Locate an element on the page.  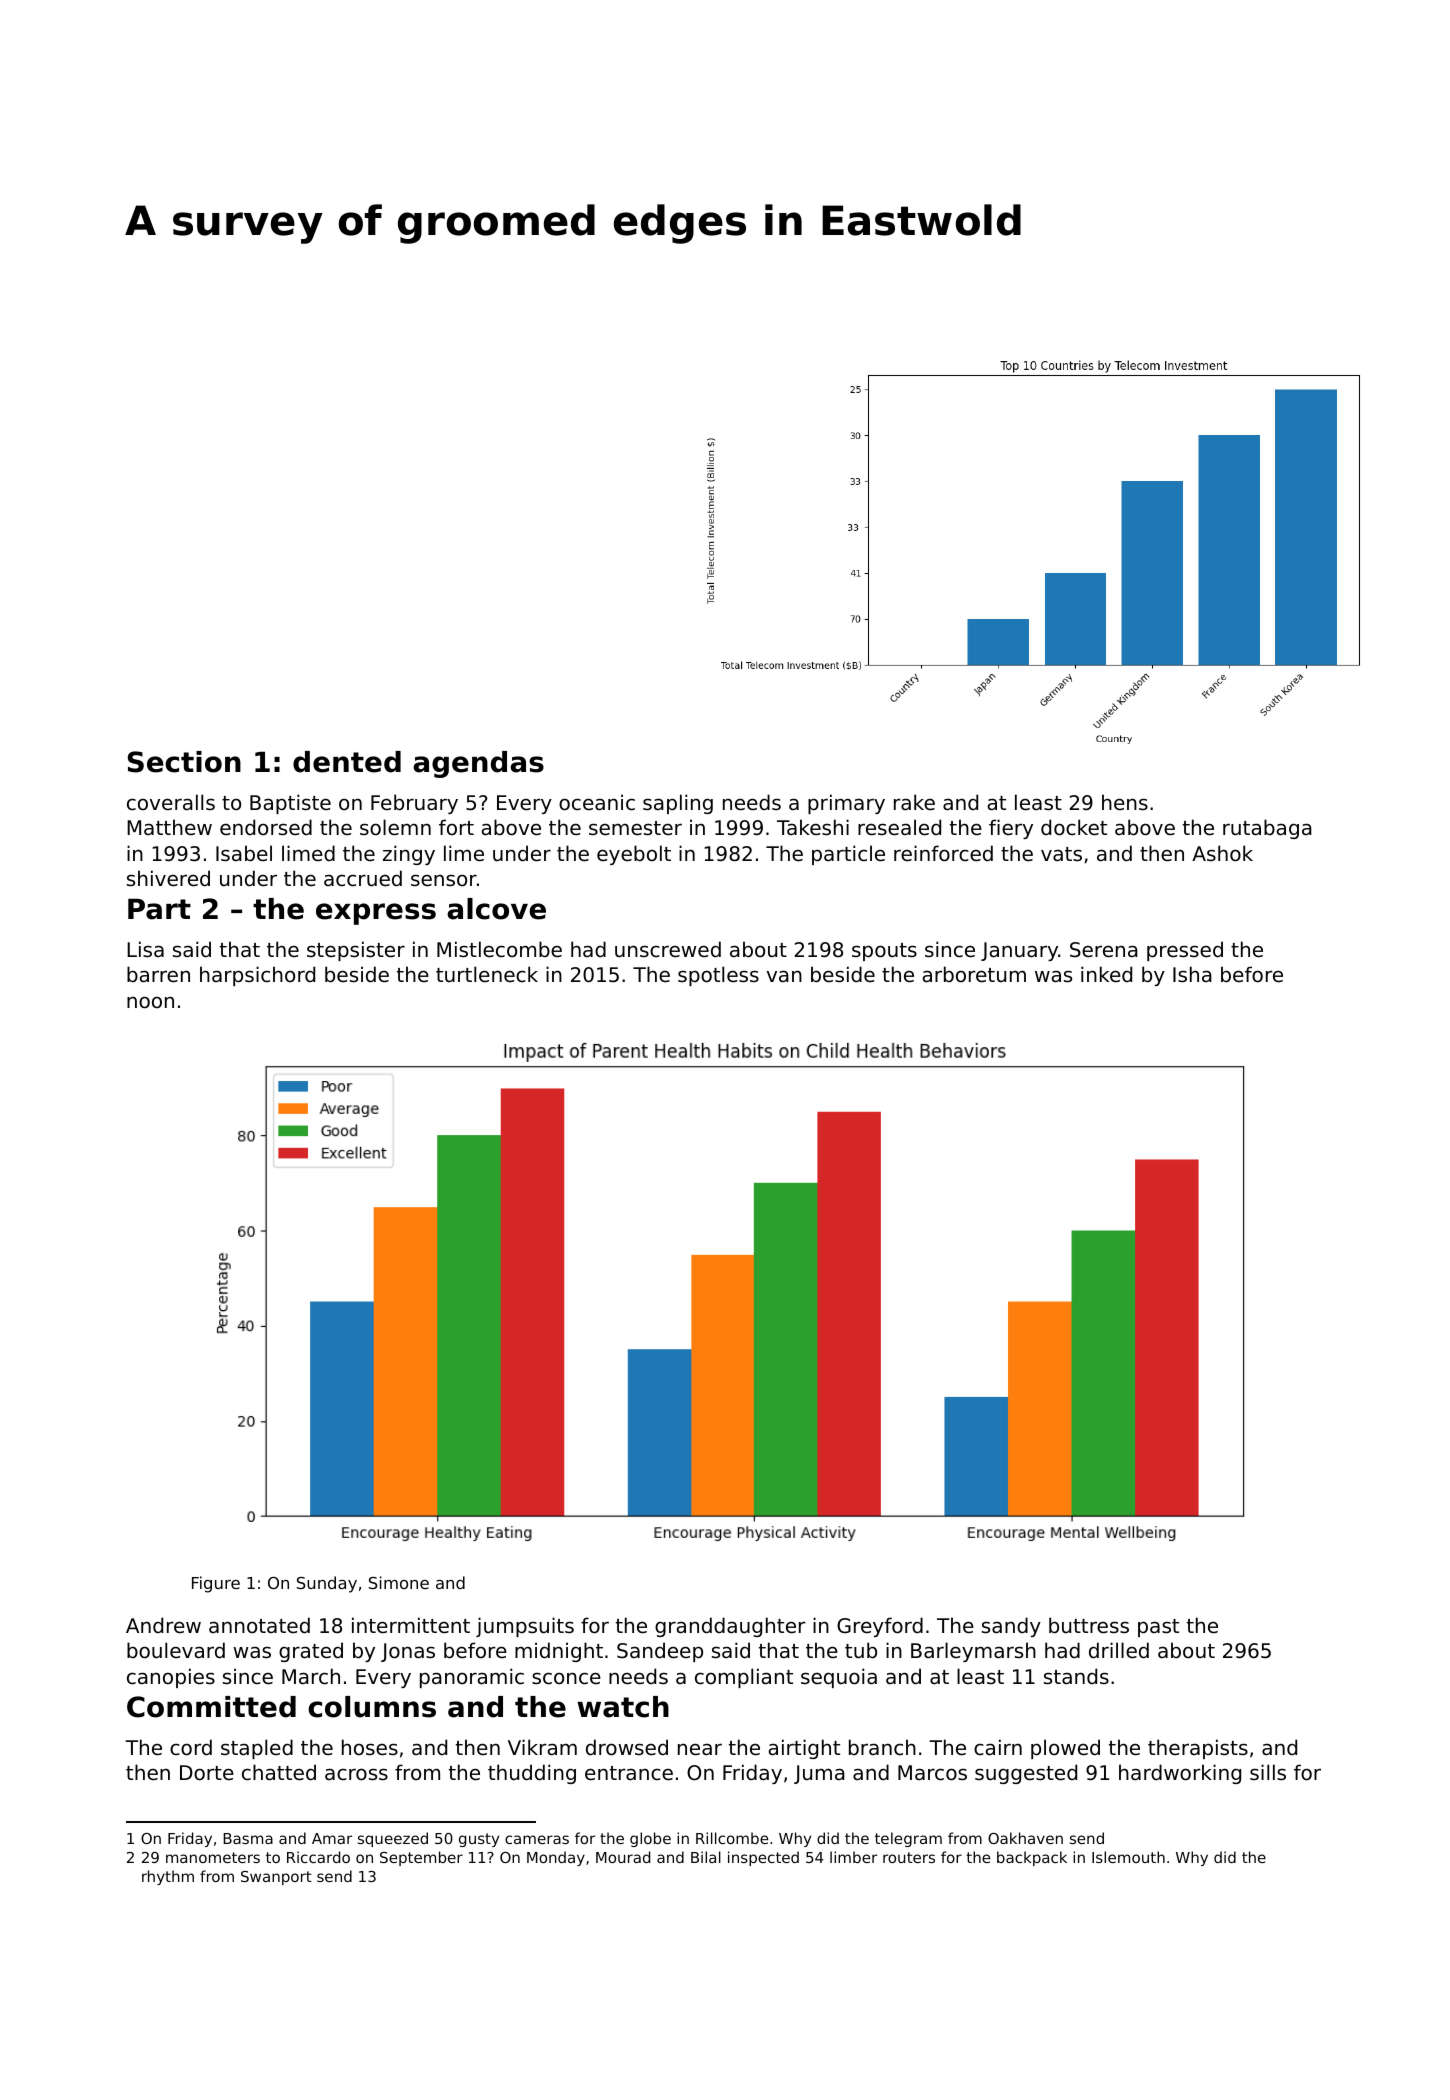
sapling is located at coordinates (678, 804).
